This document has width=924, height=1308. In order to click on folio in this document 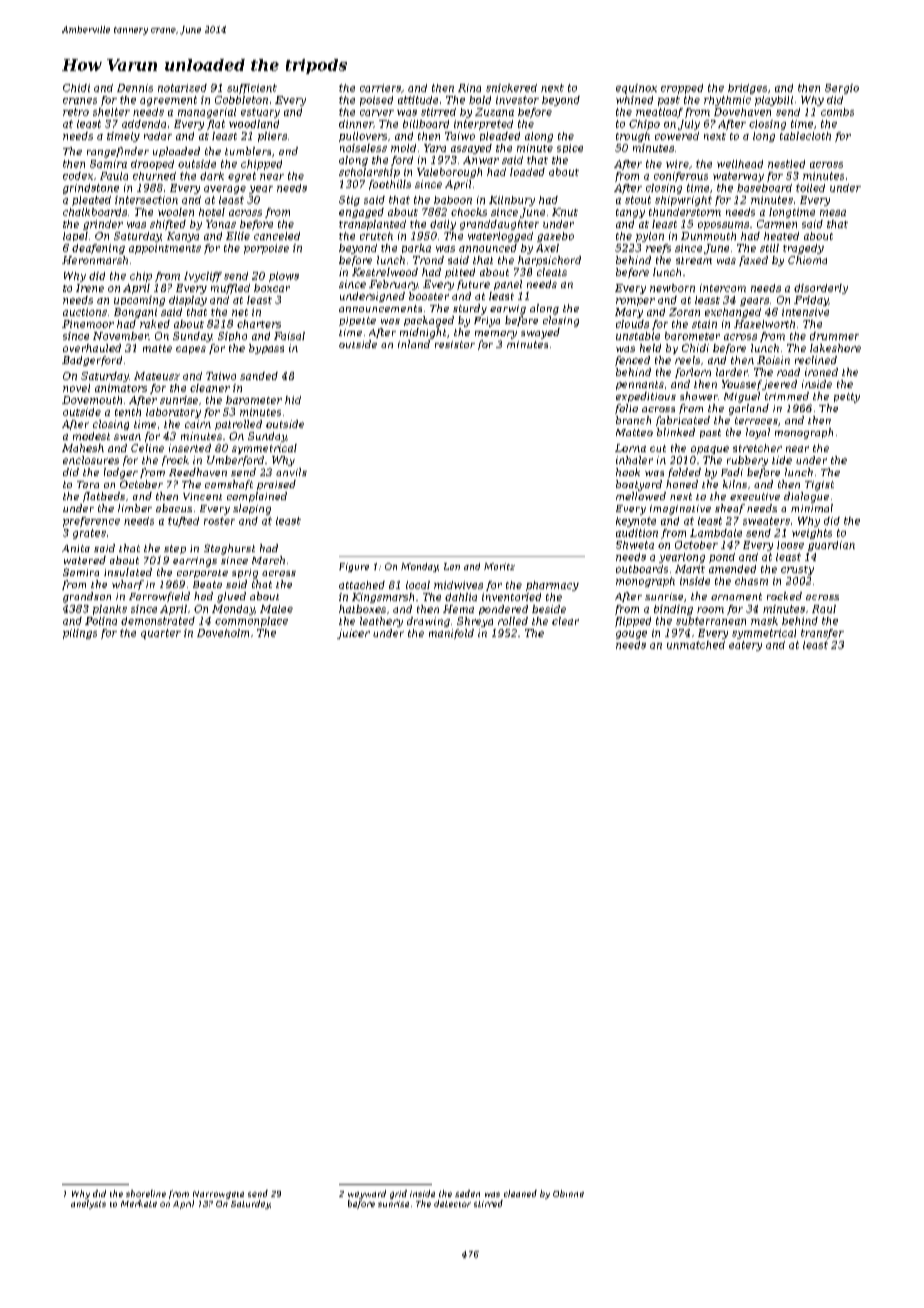, I will do `click(626, 409)`.
